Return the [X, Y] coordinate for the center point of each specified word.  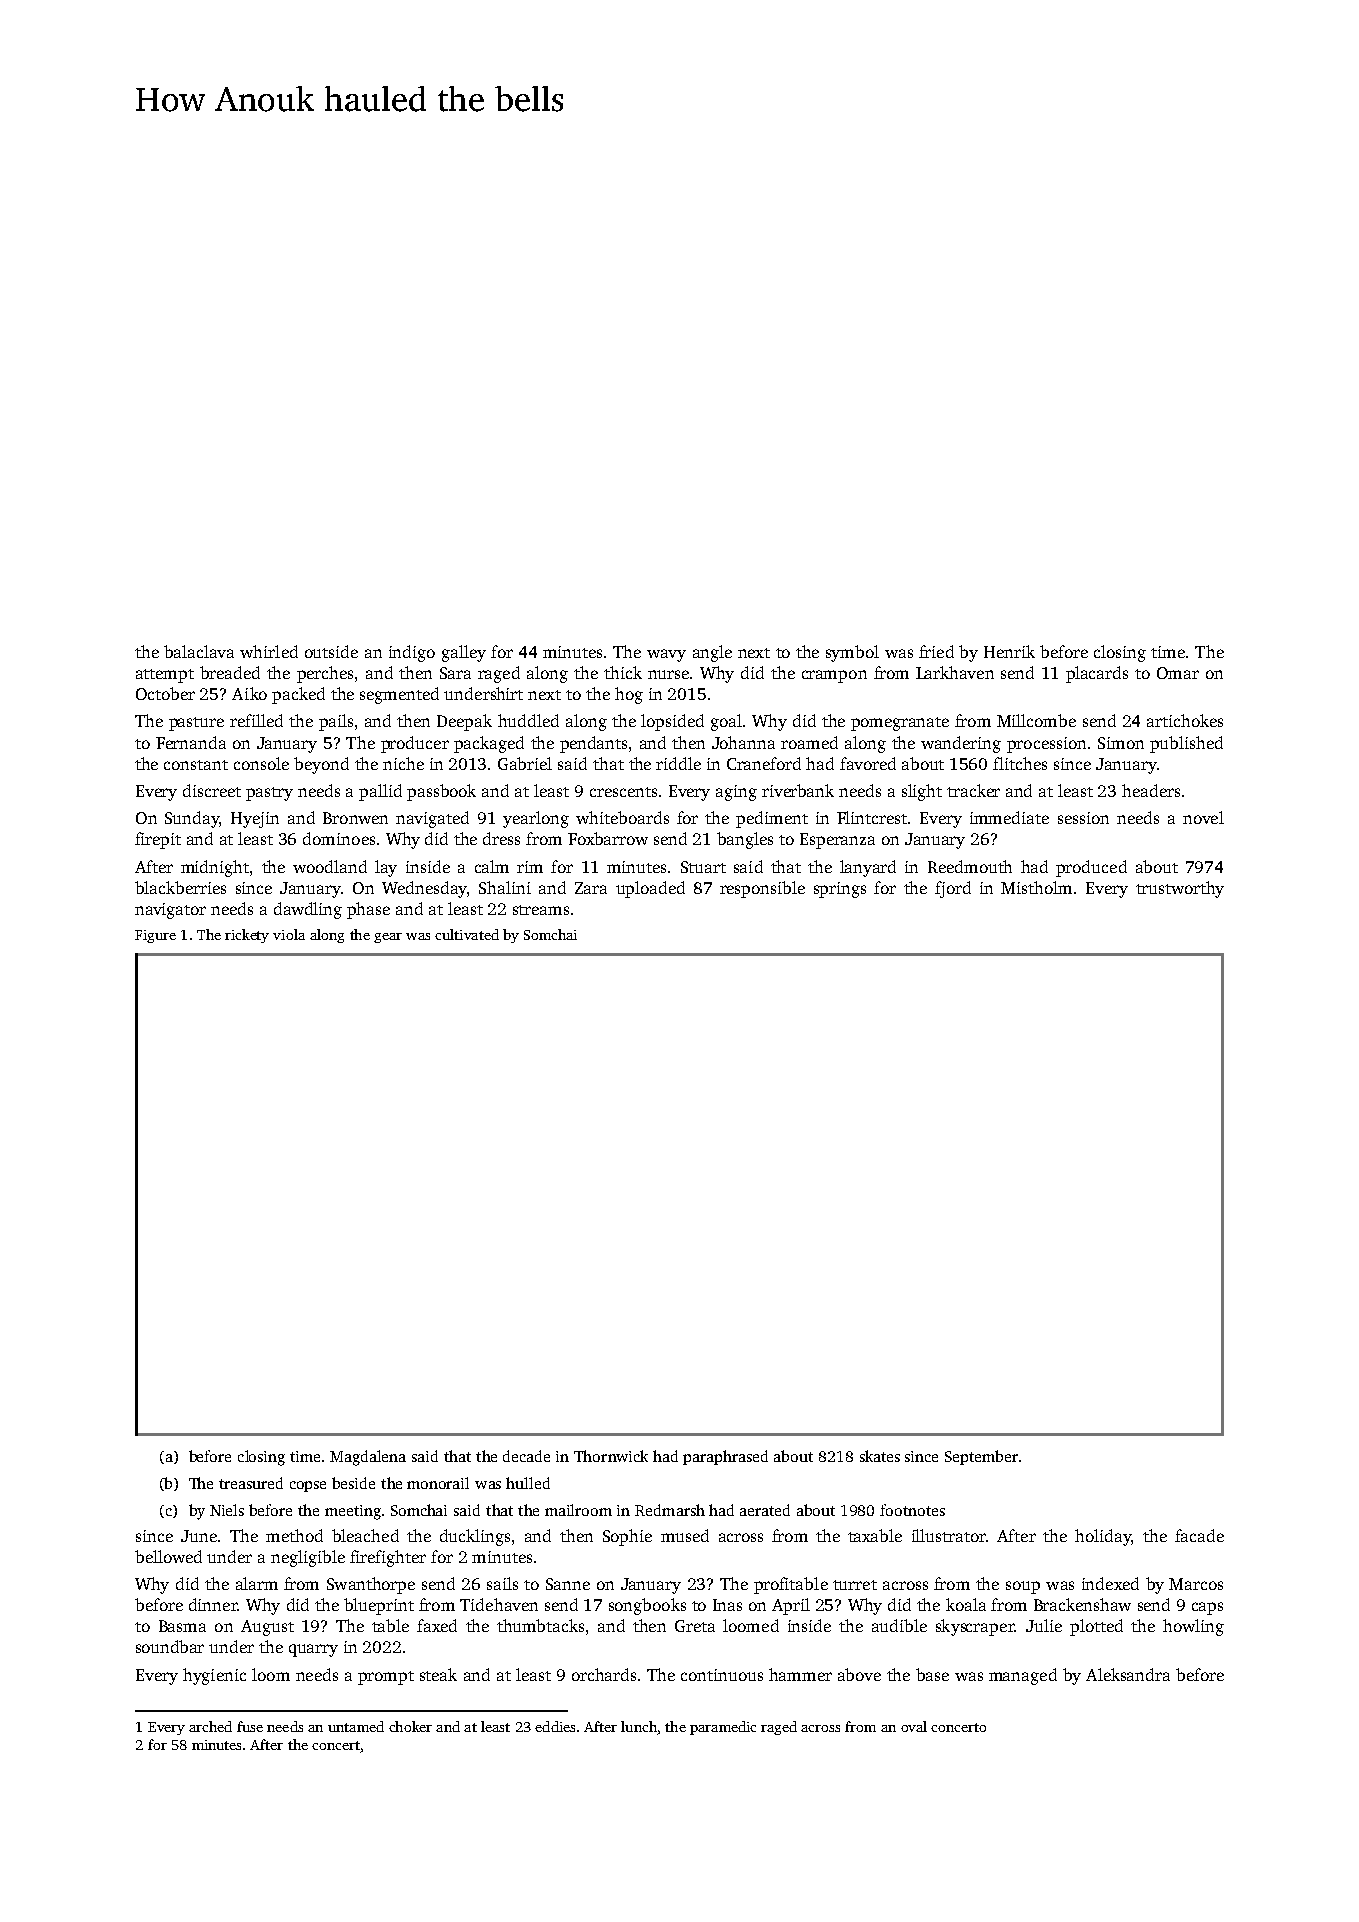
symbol [852, 653]
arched [210, 1726]
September [981, 1457]
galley [464, 653]
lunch [639, 1726]
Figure [155, 936]
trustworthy [1180, 889]
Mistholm [1036, 887]
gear [388, 938]
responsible [762, 889]
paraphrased [725, 1457]
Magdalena [368, 1458]
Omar [1178, 673]
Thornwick [611, 1456]
